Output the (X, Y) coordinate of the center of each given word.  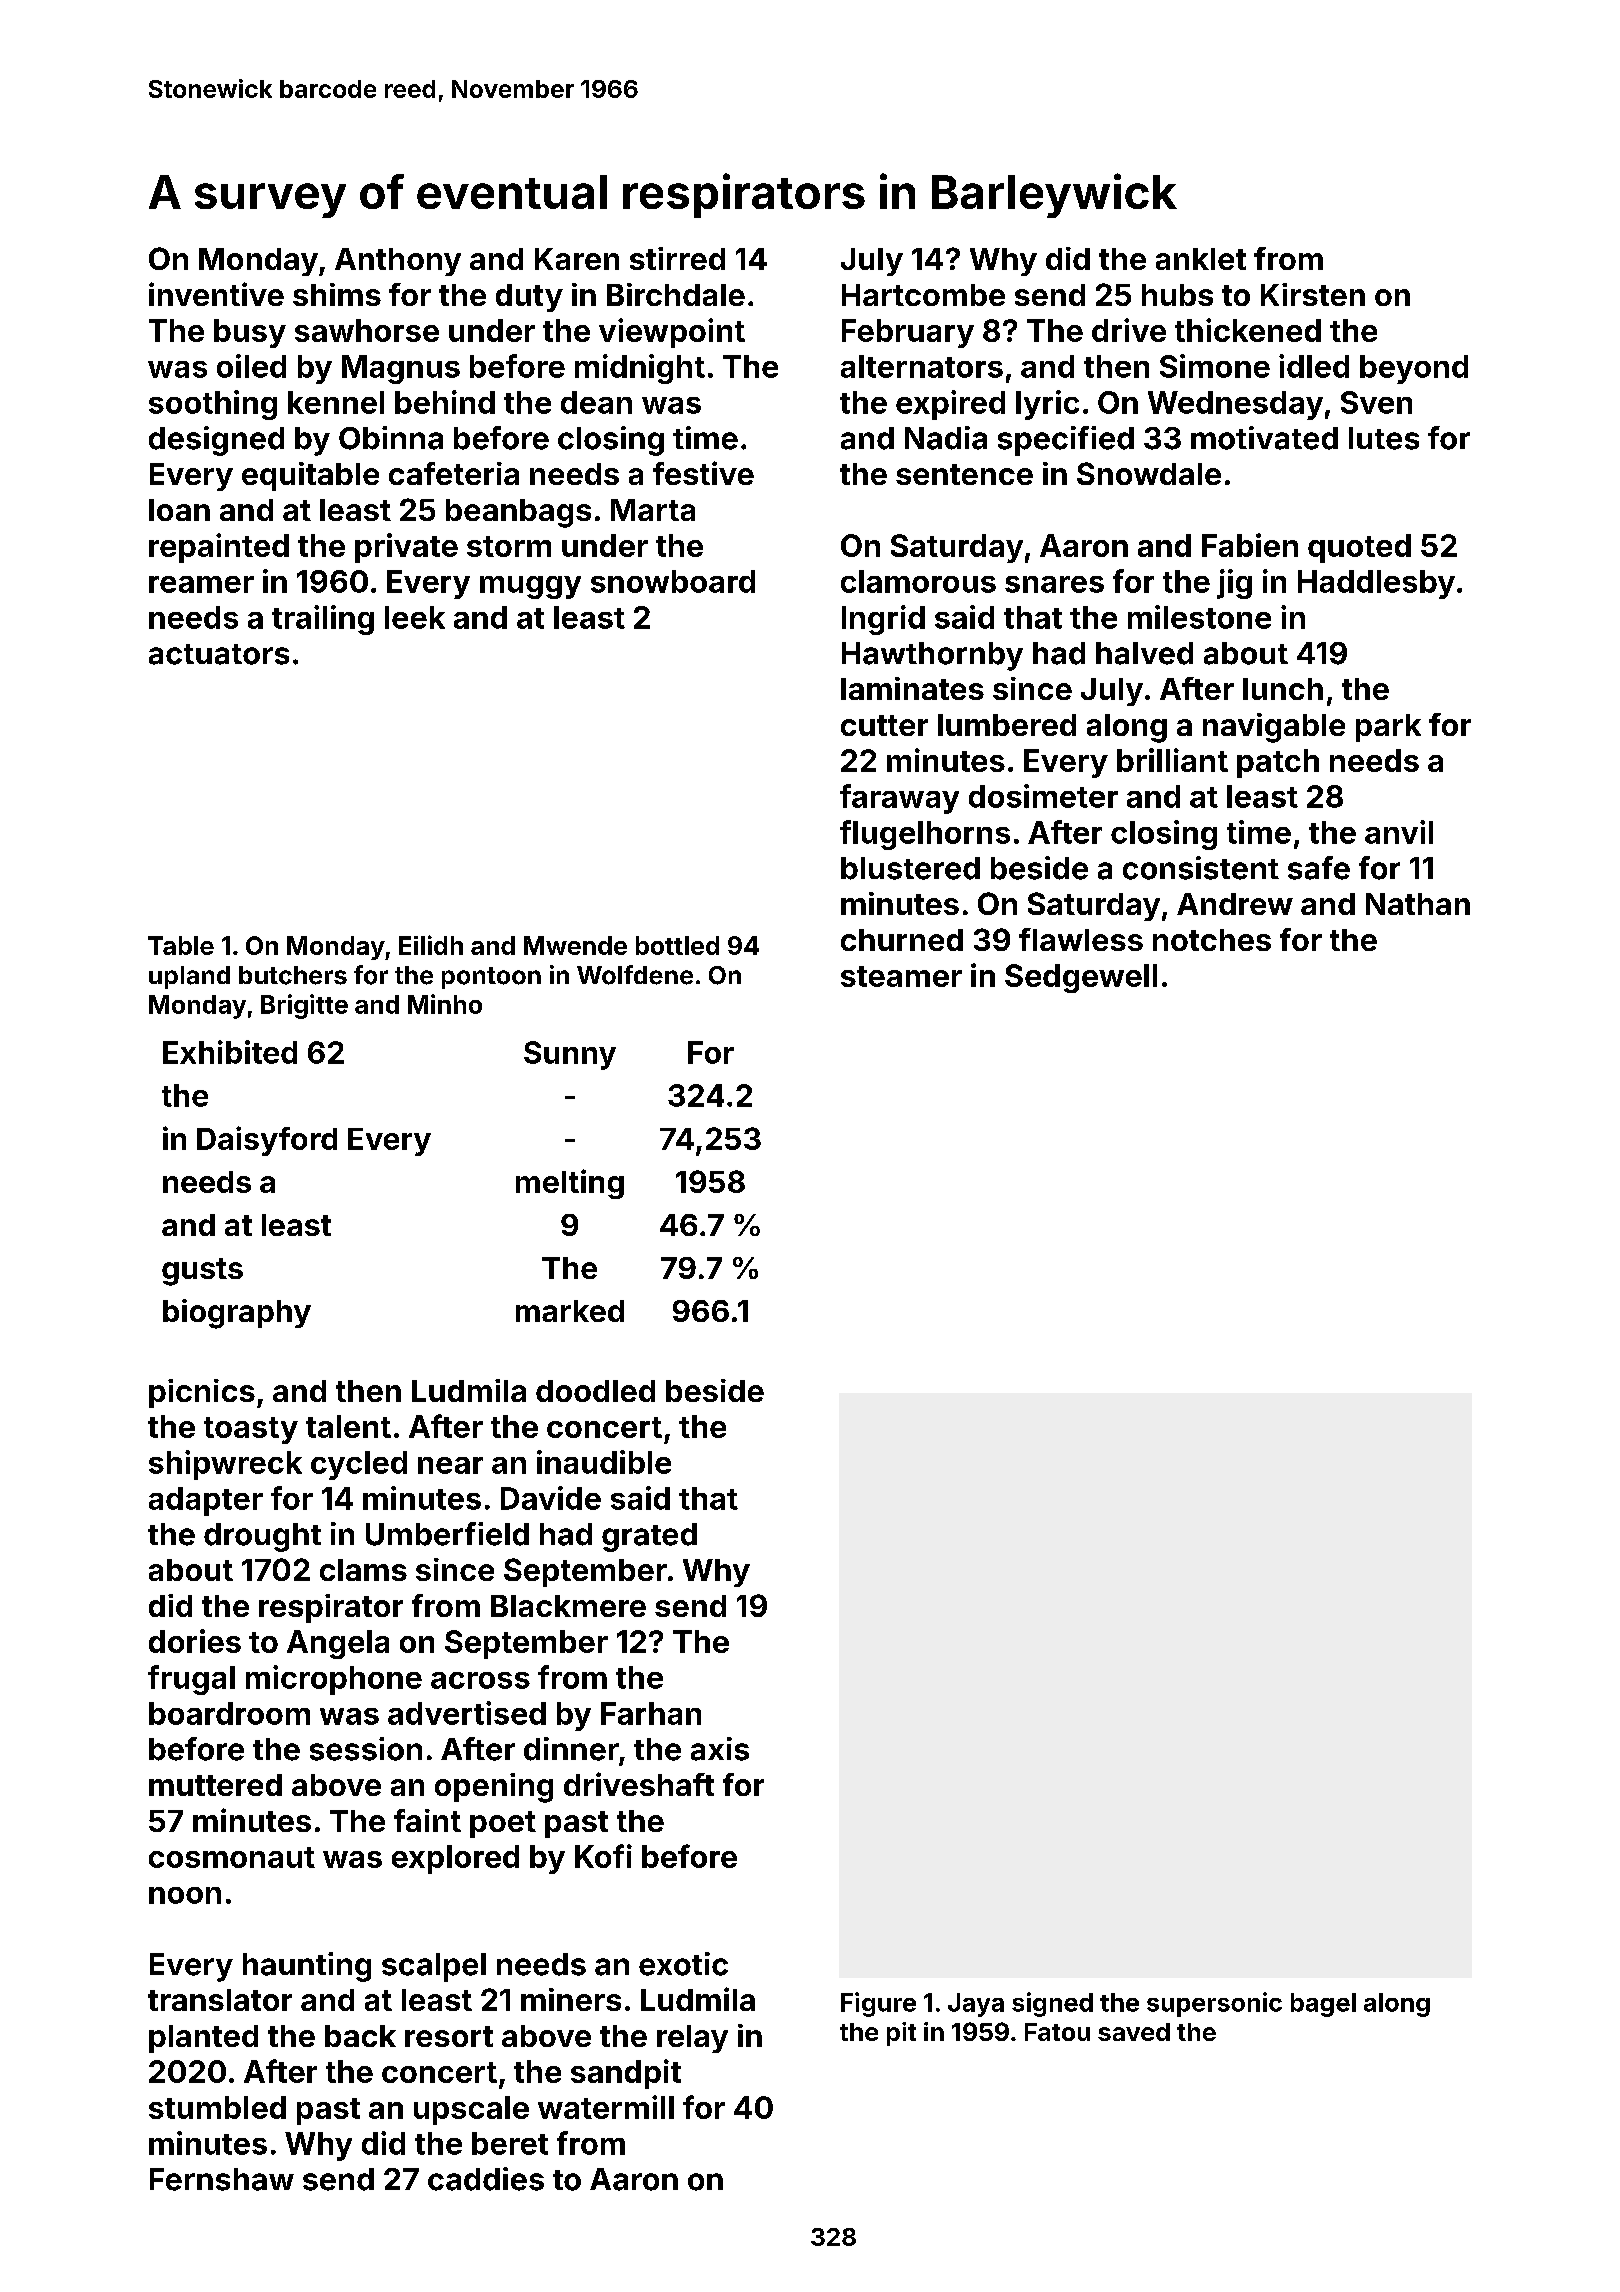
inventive (216, 294)
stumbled (217, 2107)
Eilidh (431, 945)
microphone (334, 1680)
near (450, 1465)
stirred (677, 258)
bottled (677, 945)
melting (570, 1184)
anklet (1201, 259)
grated (649, 1537)
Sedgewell (1081, 978)
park (1388, 728)
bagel (1323, 2005)
